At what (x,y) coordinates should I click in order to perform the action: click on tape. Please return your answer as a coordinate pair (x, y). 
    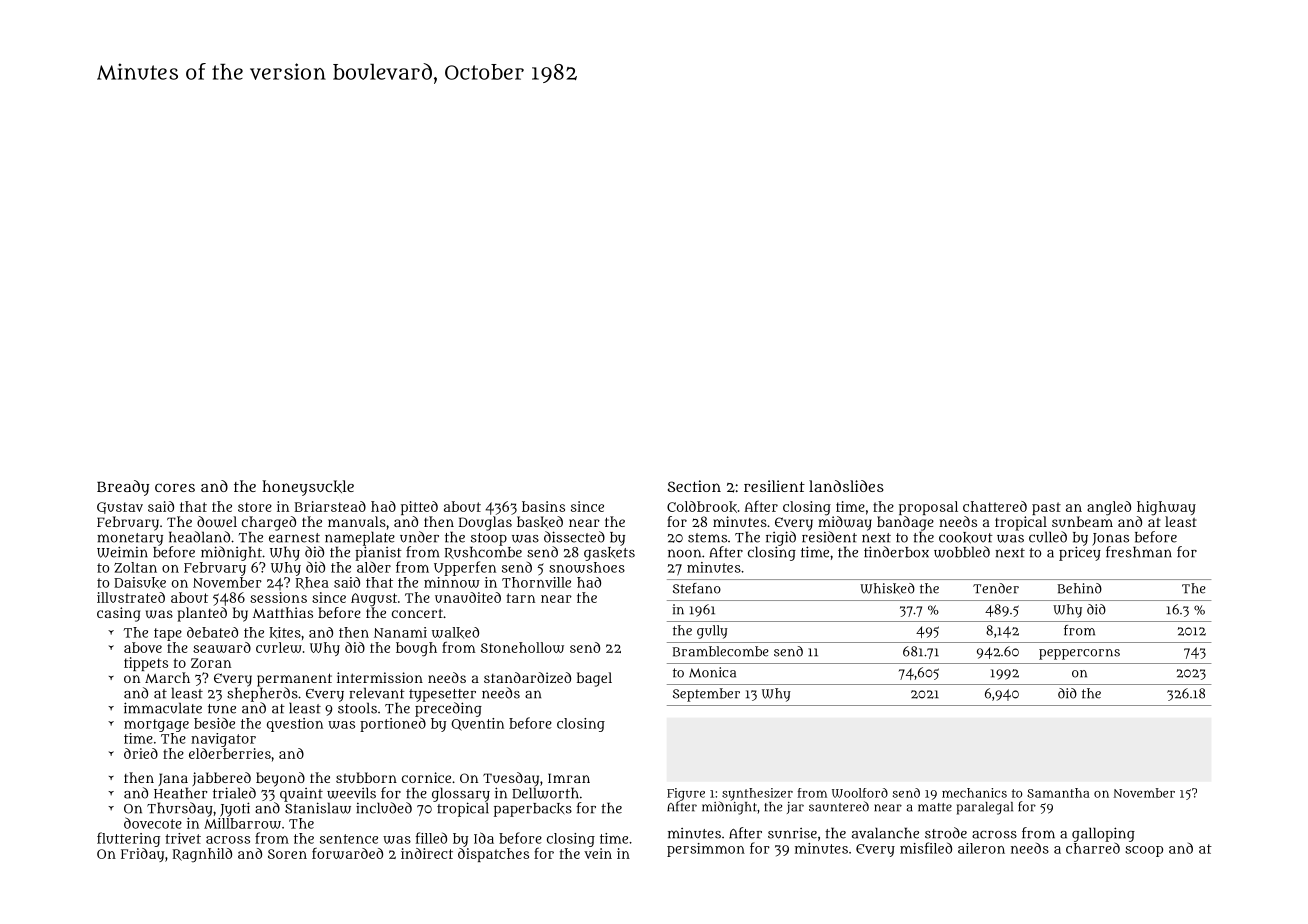
    Looking at the image, I should click on (168, 634).
